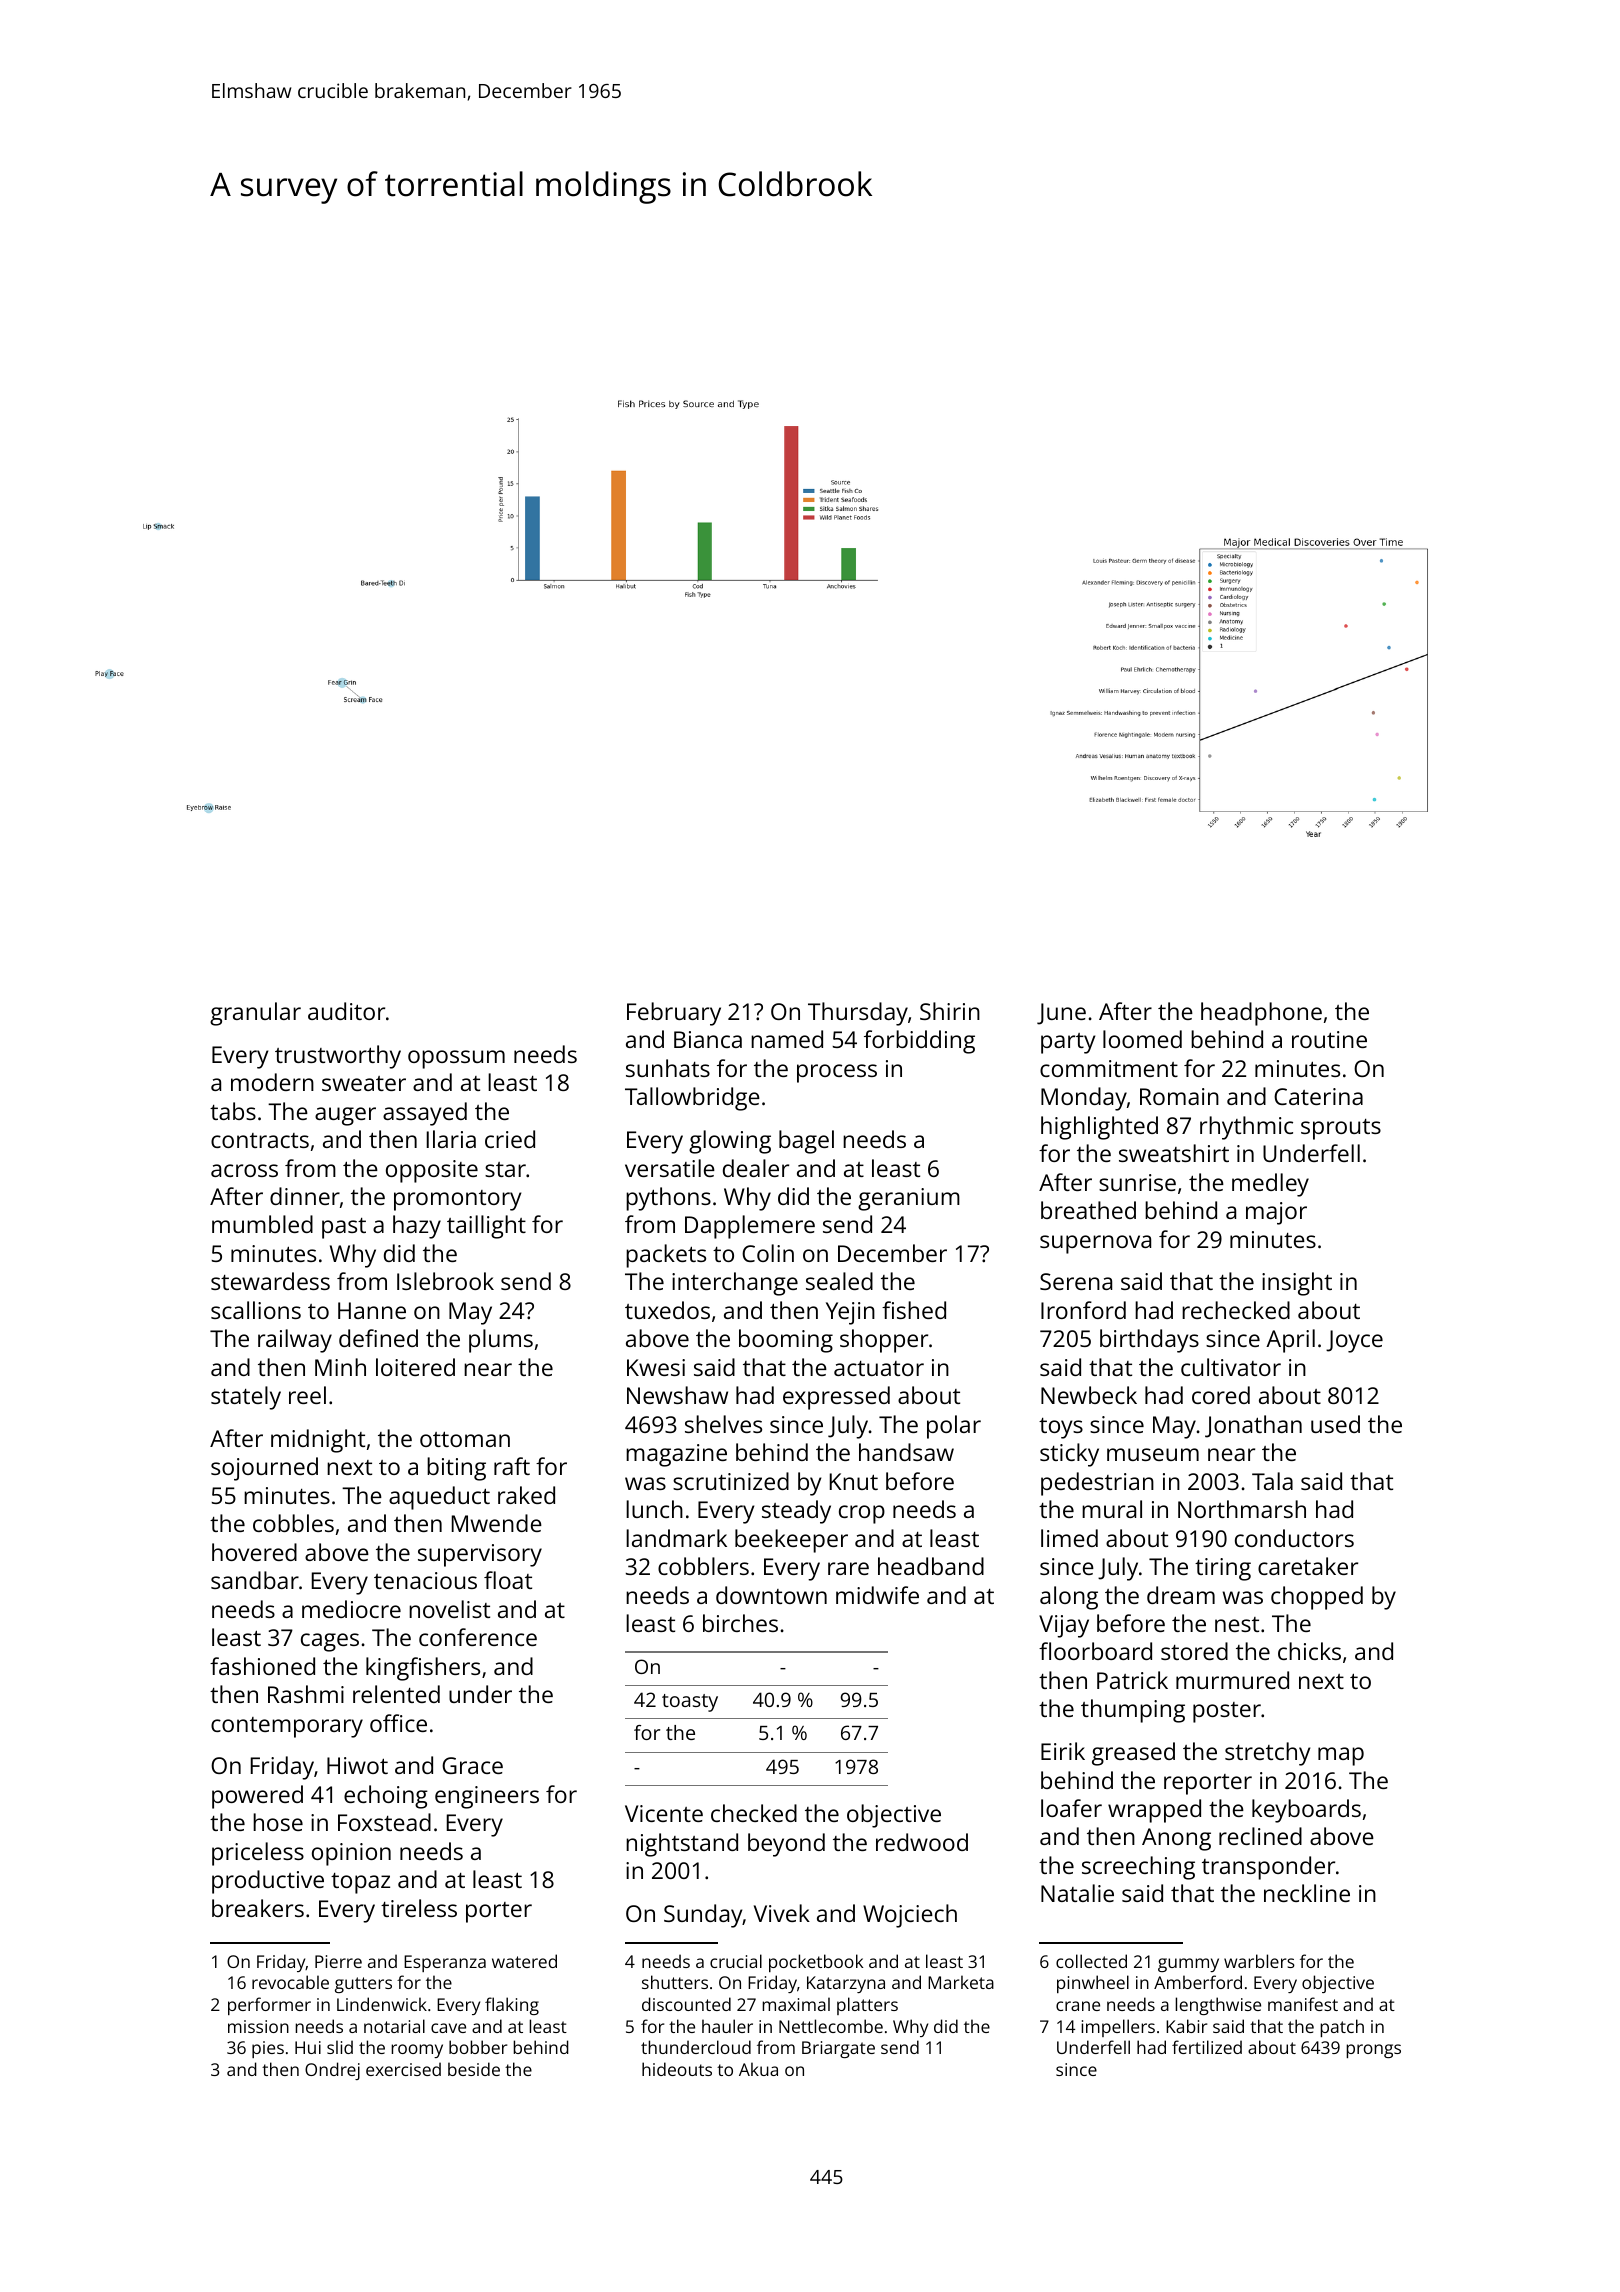 The image size is (1620, 2292). Describe the element at coordinates (854, 1481) in the screenshot. I see `Knut` at that location.
